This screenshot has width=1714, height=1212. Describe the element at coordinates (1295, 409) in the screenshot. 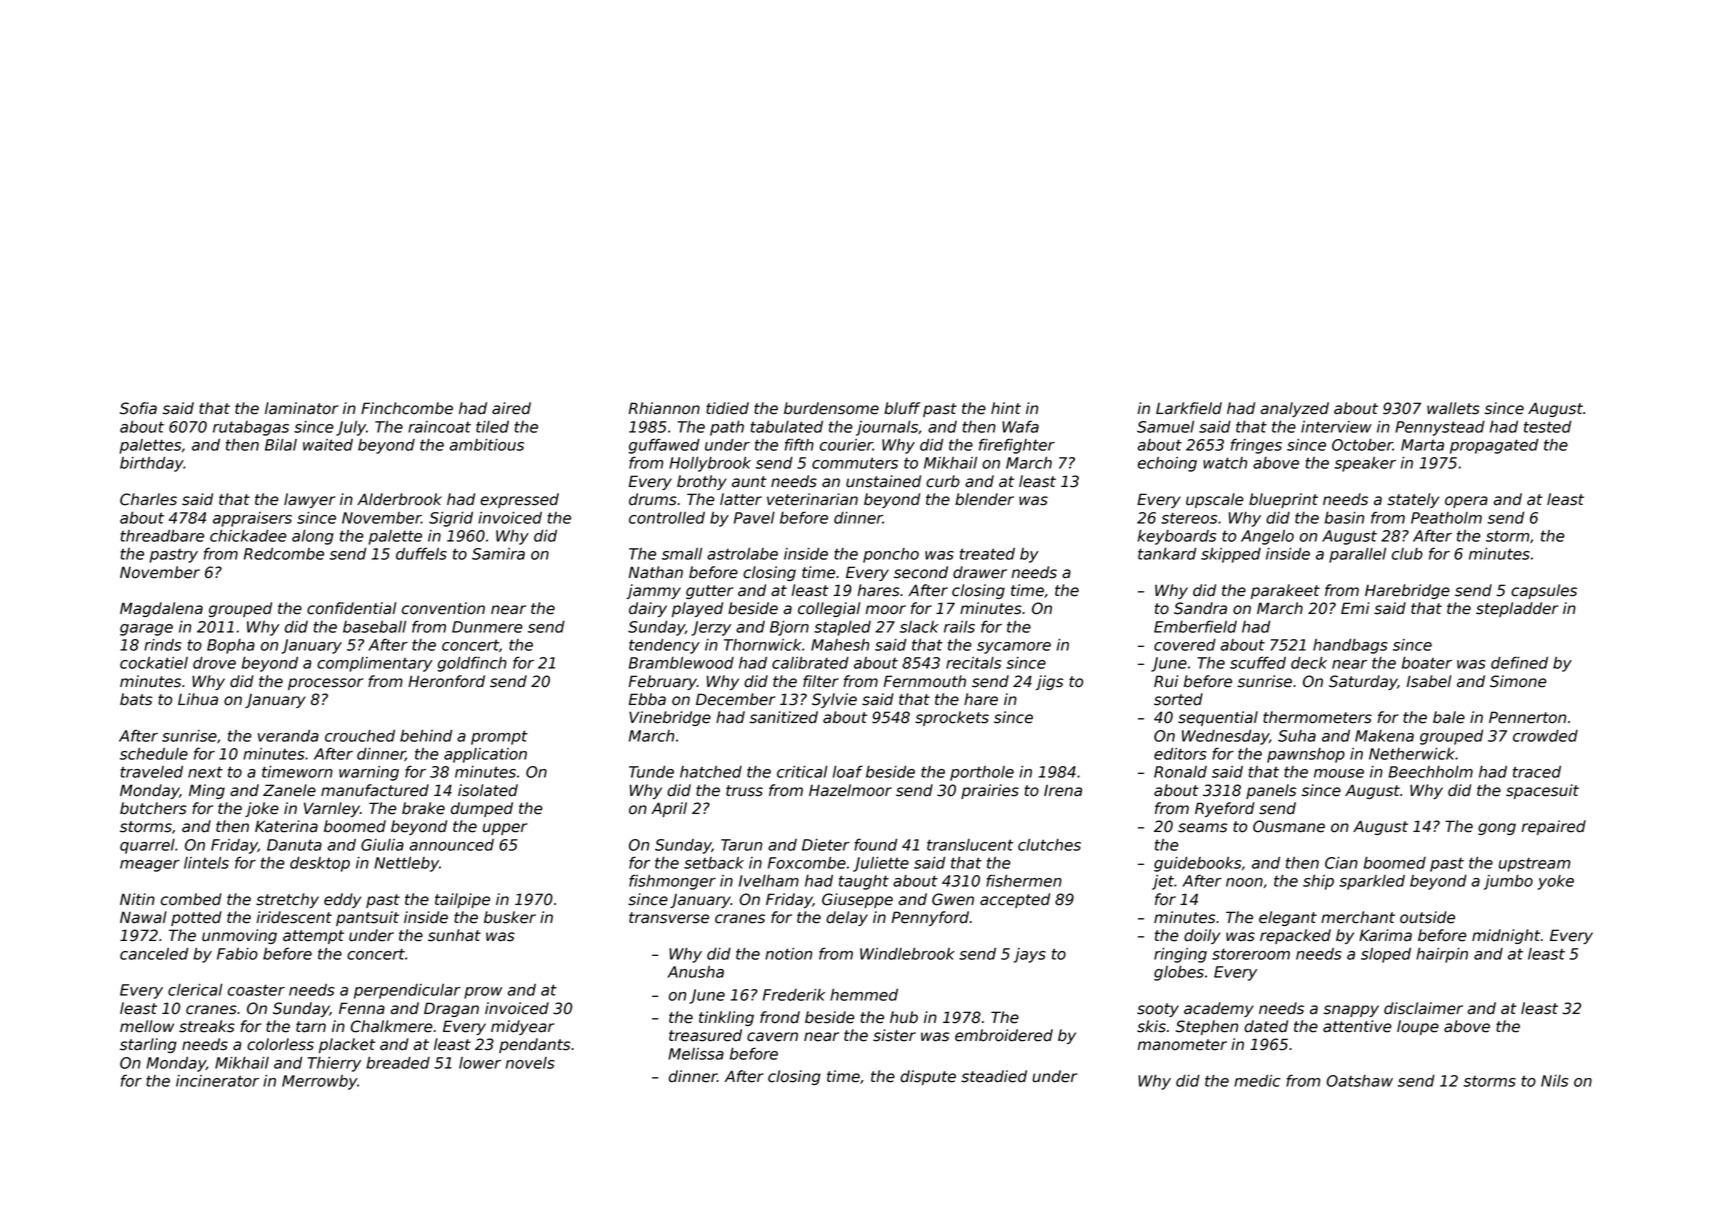

I see `analyzed` at that location.
